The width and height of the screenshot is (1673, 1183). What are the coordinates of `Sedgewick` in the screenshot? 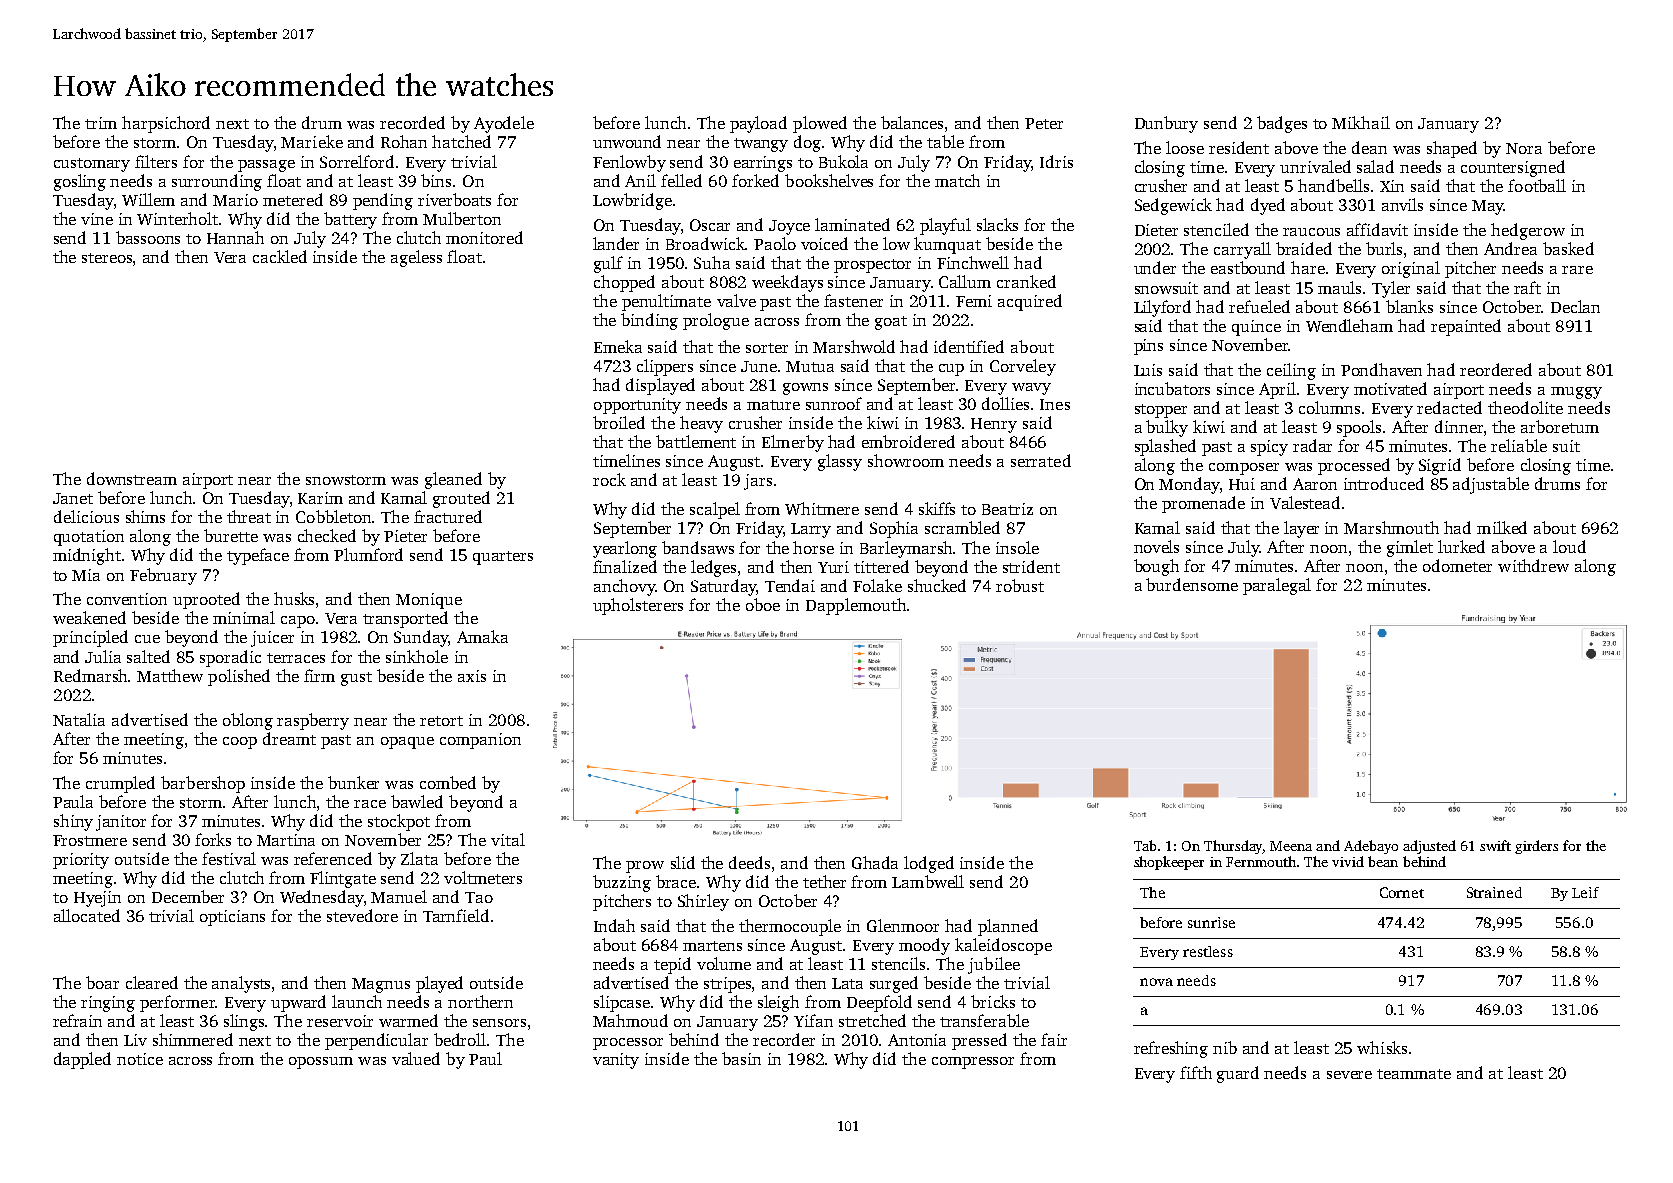 It's located at (1173, 206).
